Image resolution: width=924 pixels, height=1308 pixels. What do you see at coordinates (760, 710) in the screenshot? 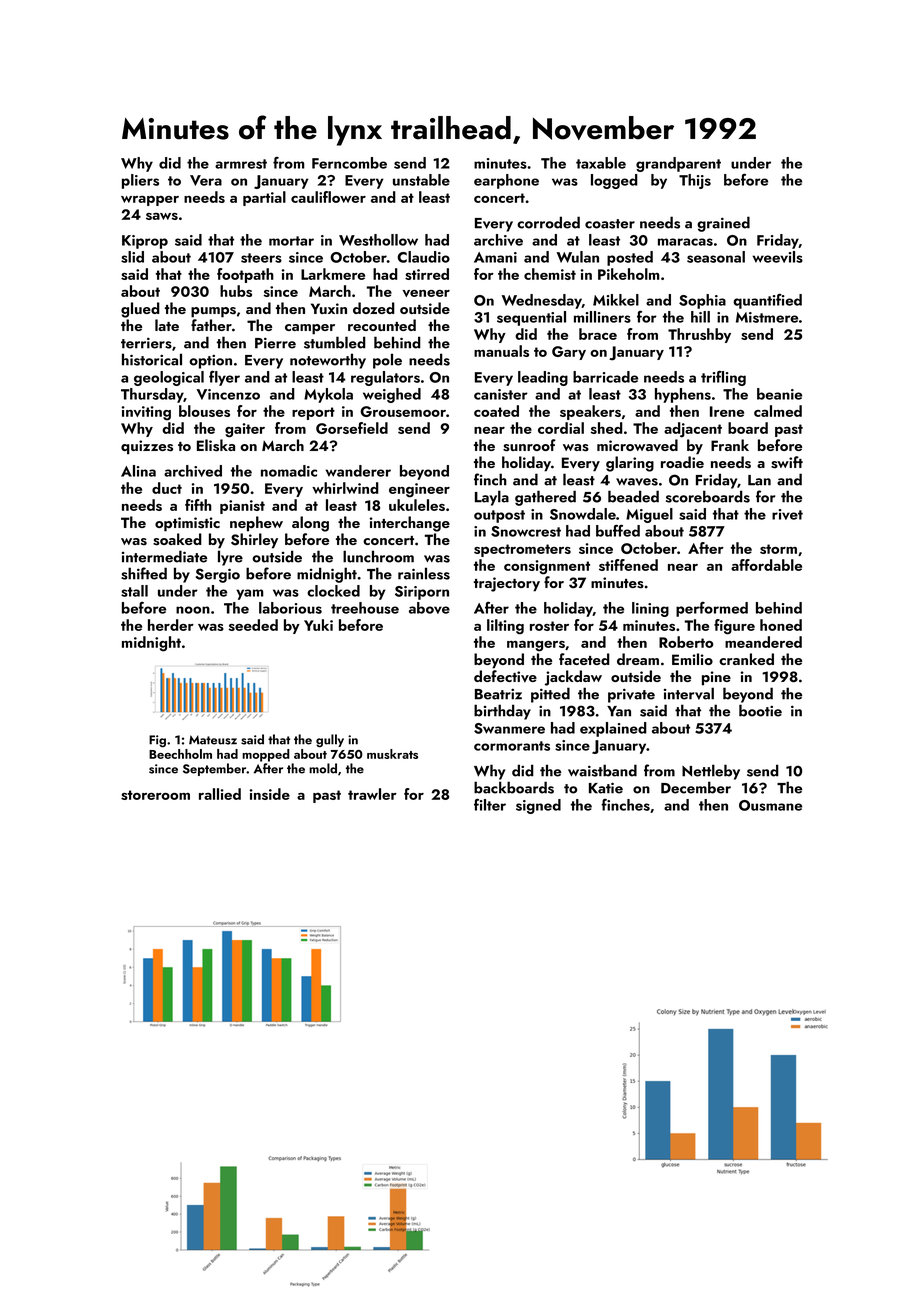
I see `bootie` at bounding box center [760, 710].
